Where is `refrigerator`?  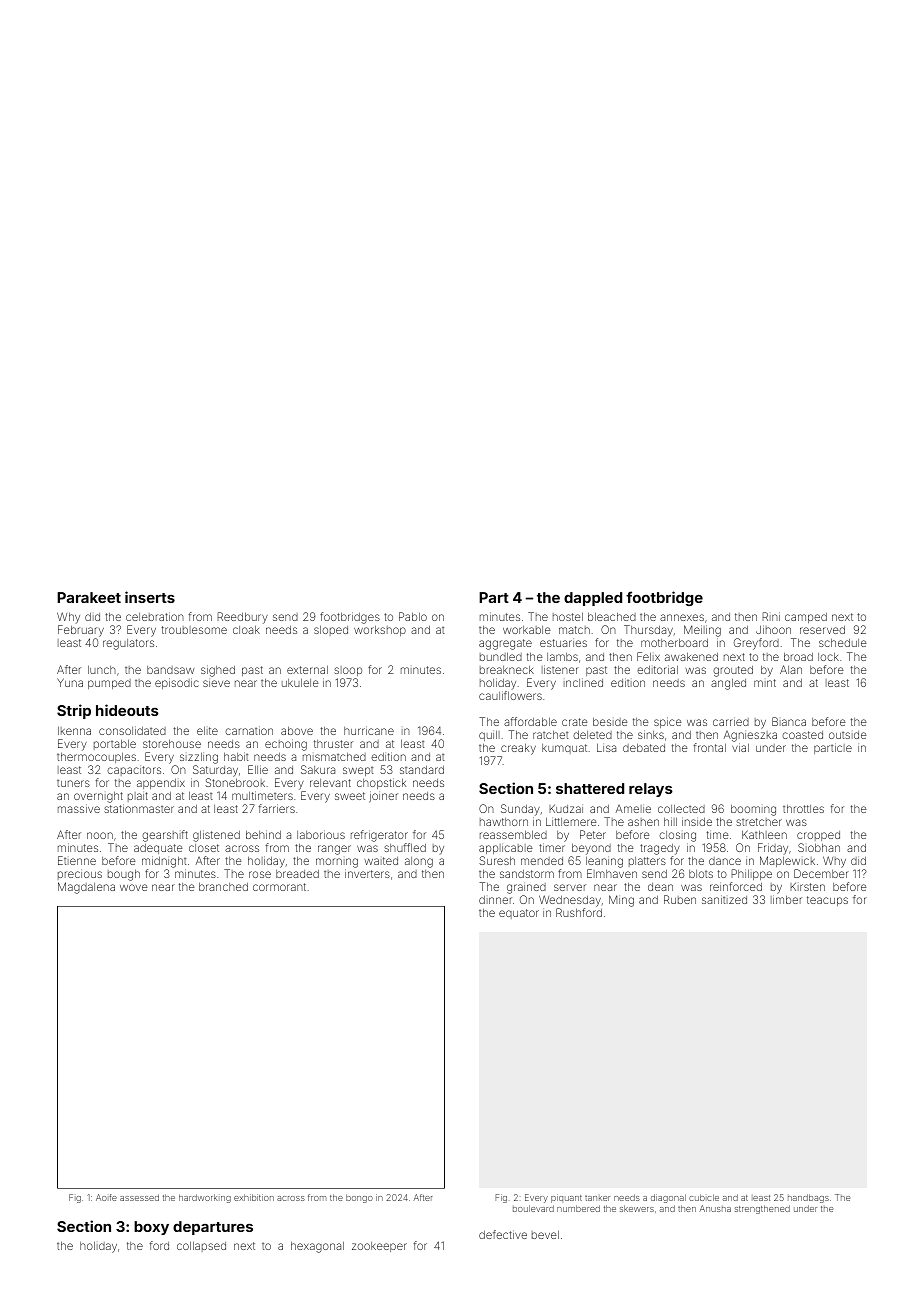 refrigerator is located at coordinates (379, 836).
